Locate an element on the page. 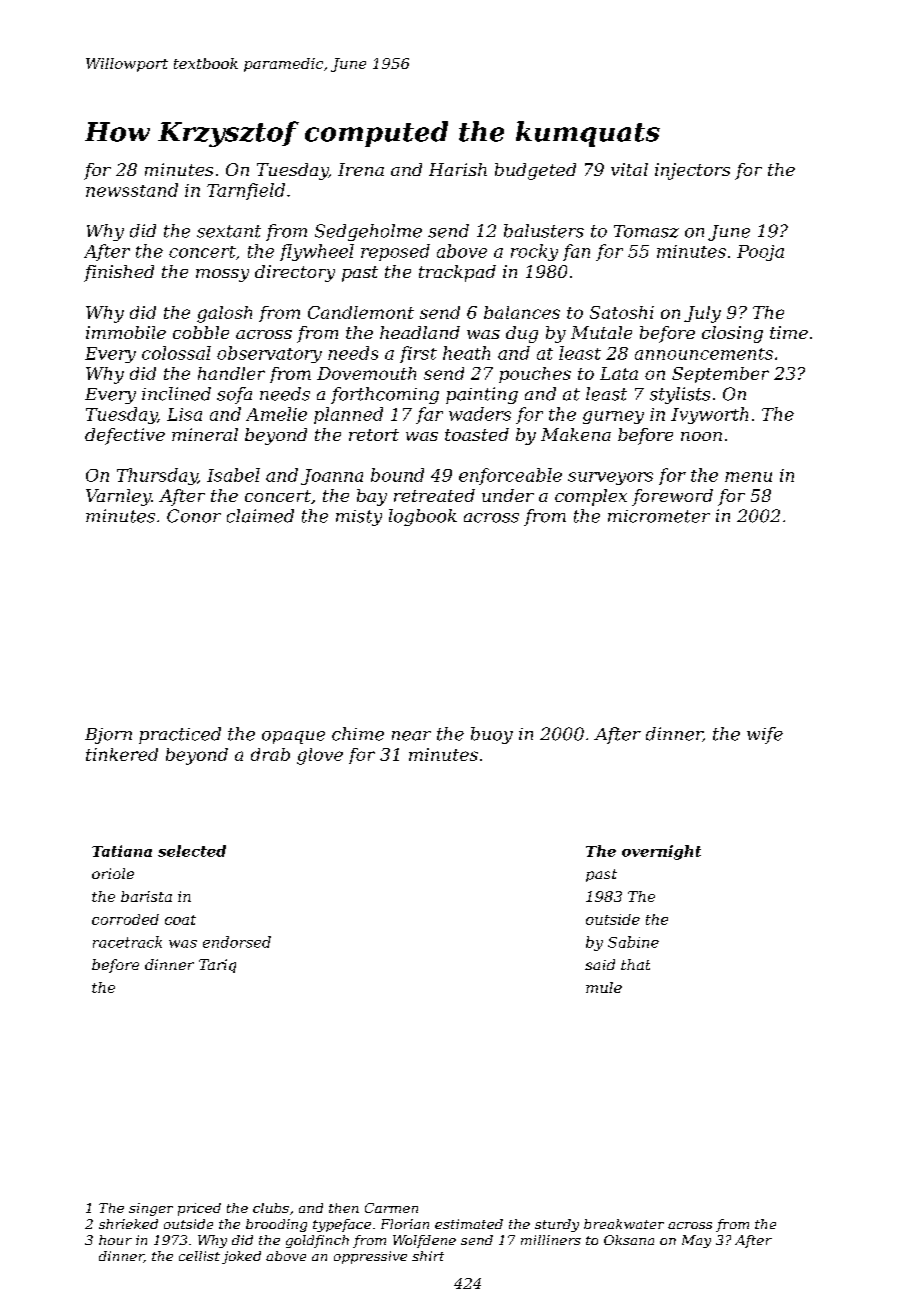 Image resolution: width=908 pixels, height=1316 pixels. balusters is located at coordinates (544, 231).
